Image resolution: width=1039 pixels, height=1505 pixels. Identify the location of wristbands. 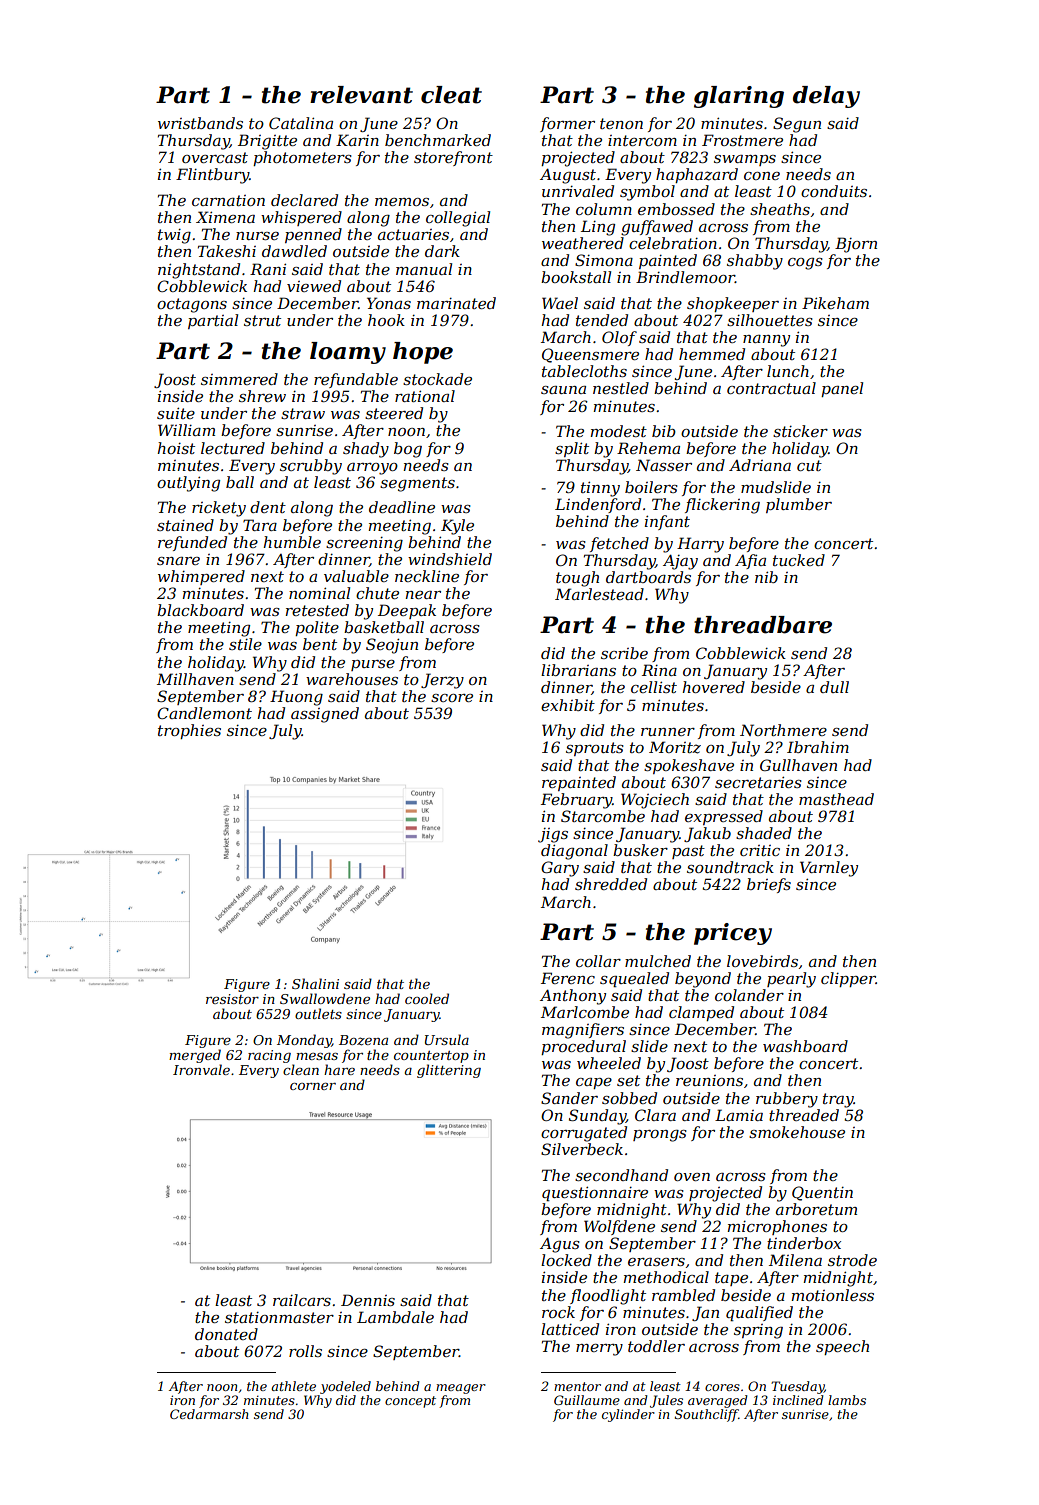
(200, 123).
